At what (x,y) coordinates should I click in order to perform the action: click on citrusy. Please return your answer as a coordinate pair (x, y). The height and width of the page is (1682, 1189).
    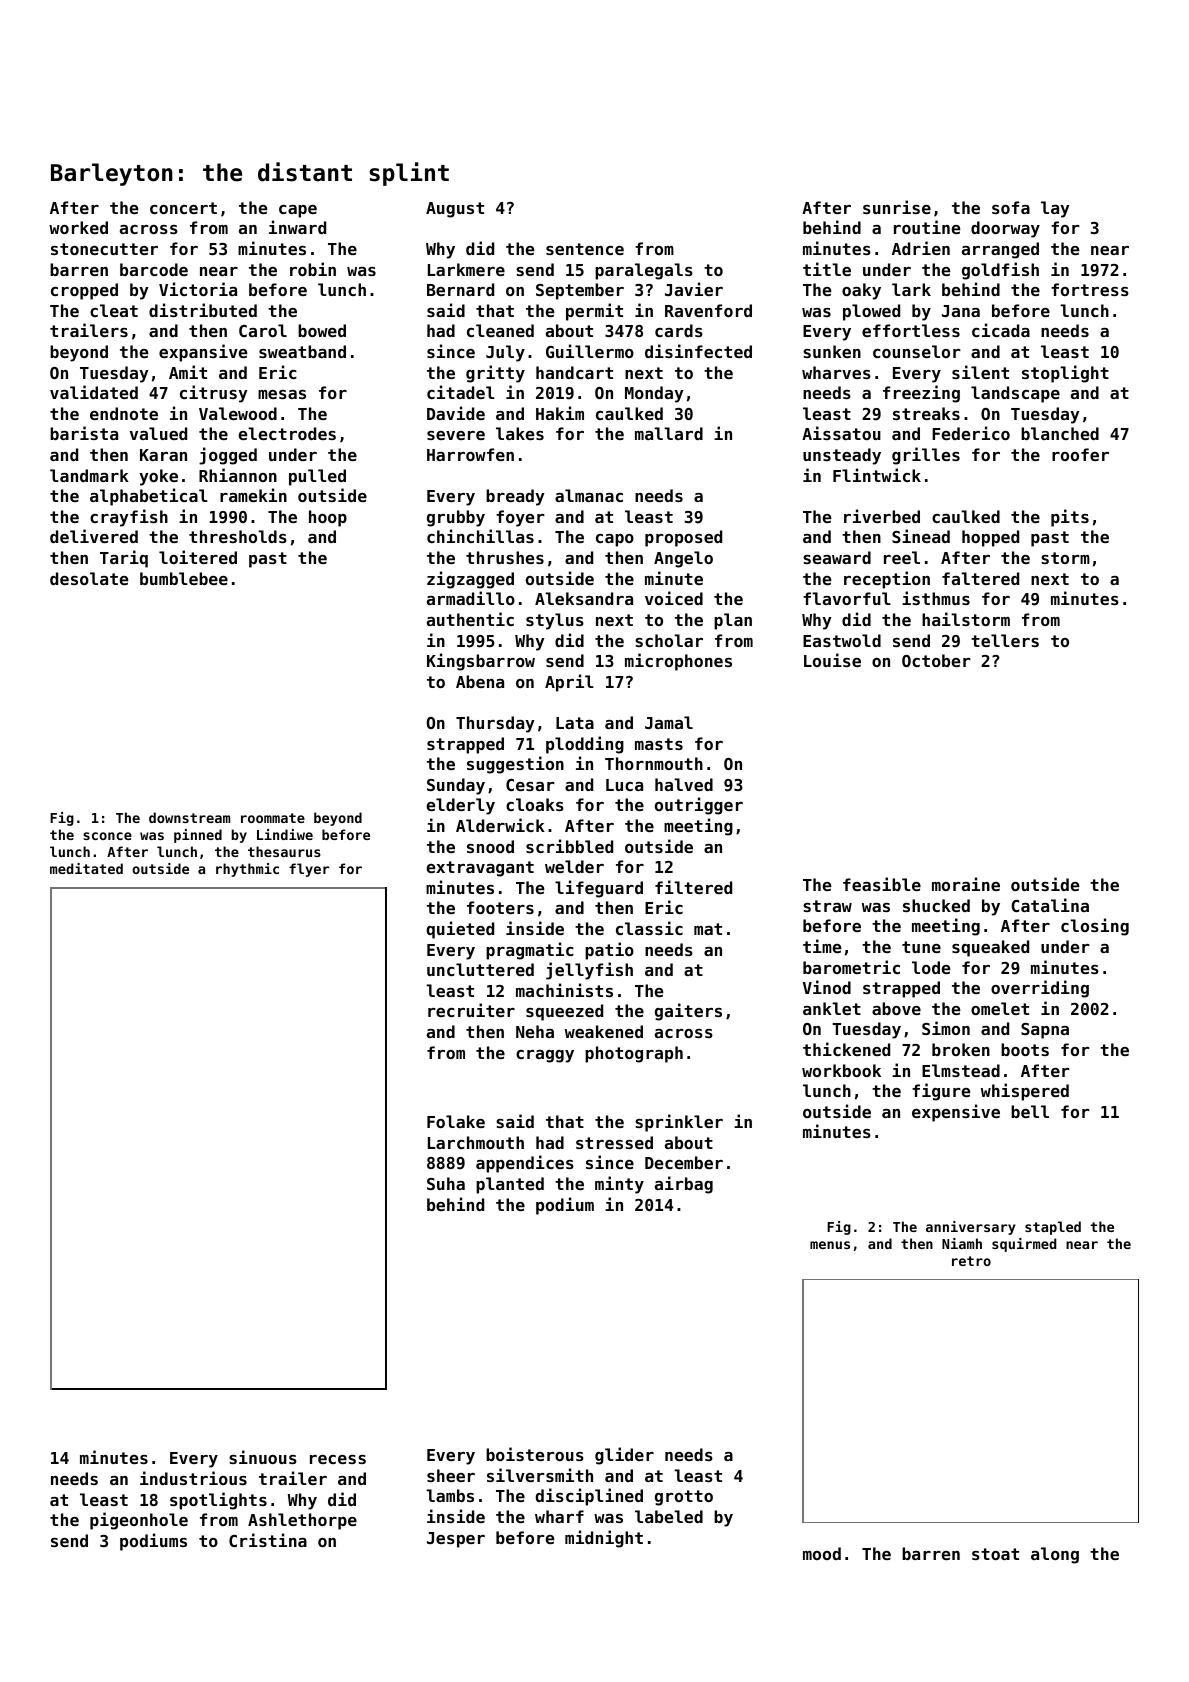
    Looking at the image, I should click on (214, 394).
